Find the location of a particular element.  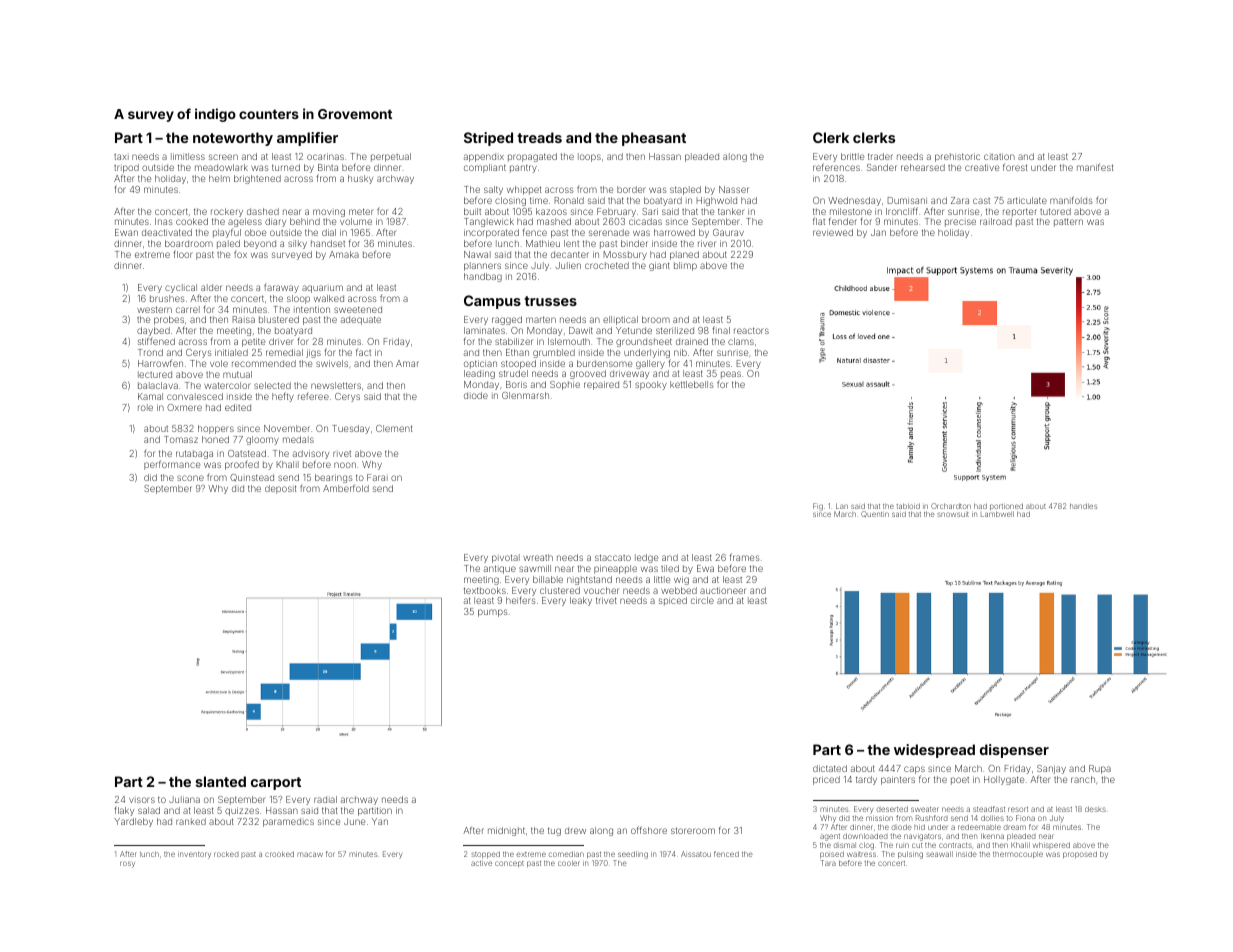

trader is located at coordinates (880, 156).
